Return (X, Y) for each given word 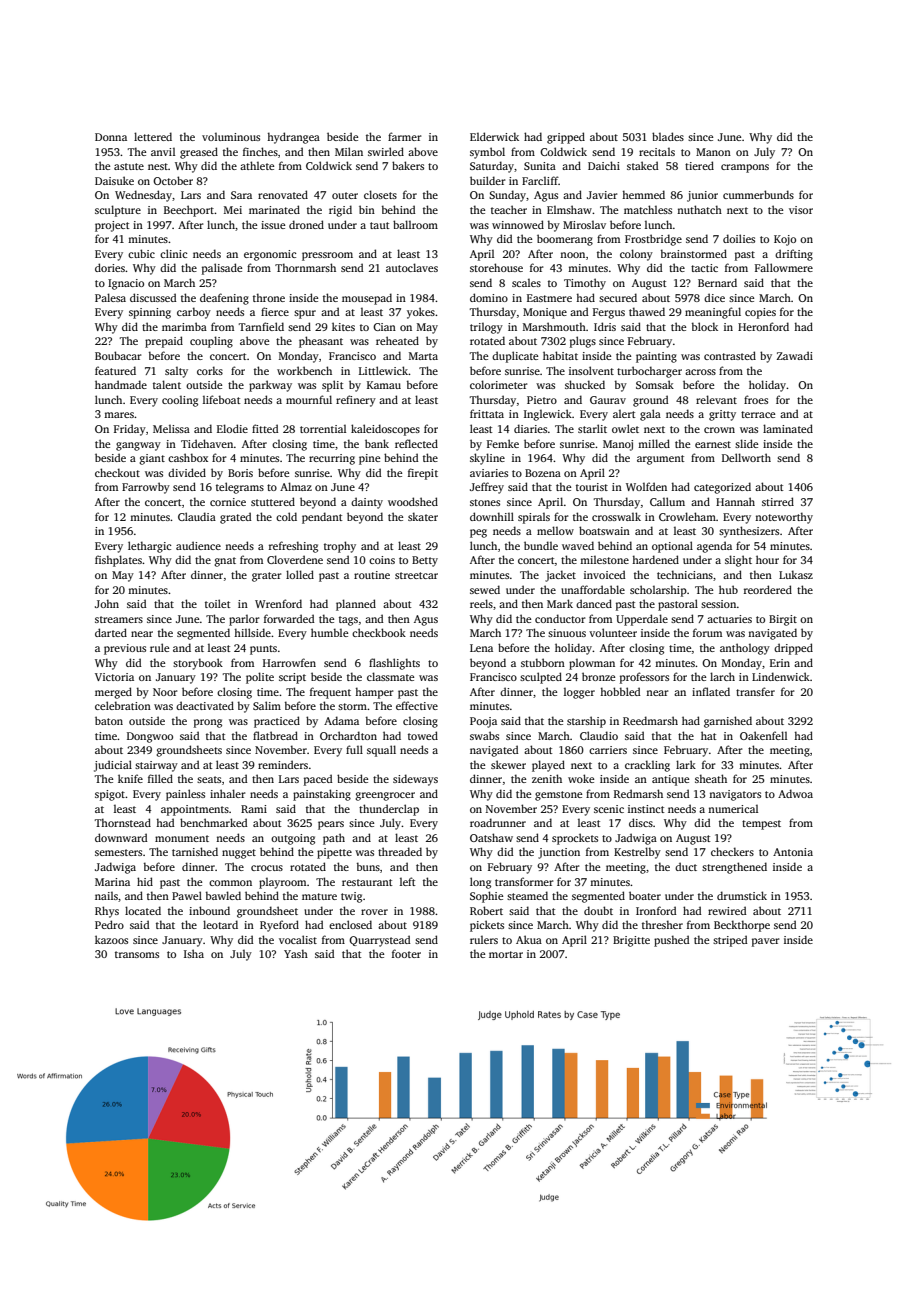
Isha (194, 953)
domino (489, 297)
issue (273, 225)
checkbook (379, 632)
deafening (224, 299)
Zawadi (795, 355)
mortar (506, 954)
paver (766, 942)
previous (125, 649)
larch (722, 676)
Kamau (384, 385)
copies (760, 313)
